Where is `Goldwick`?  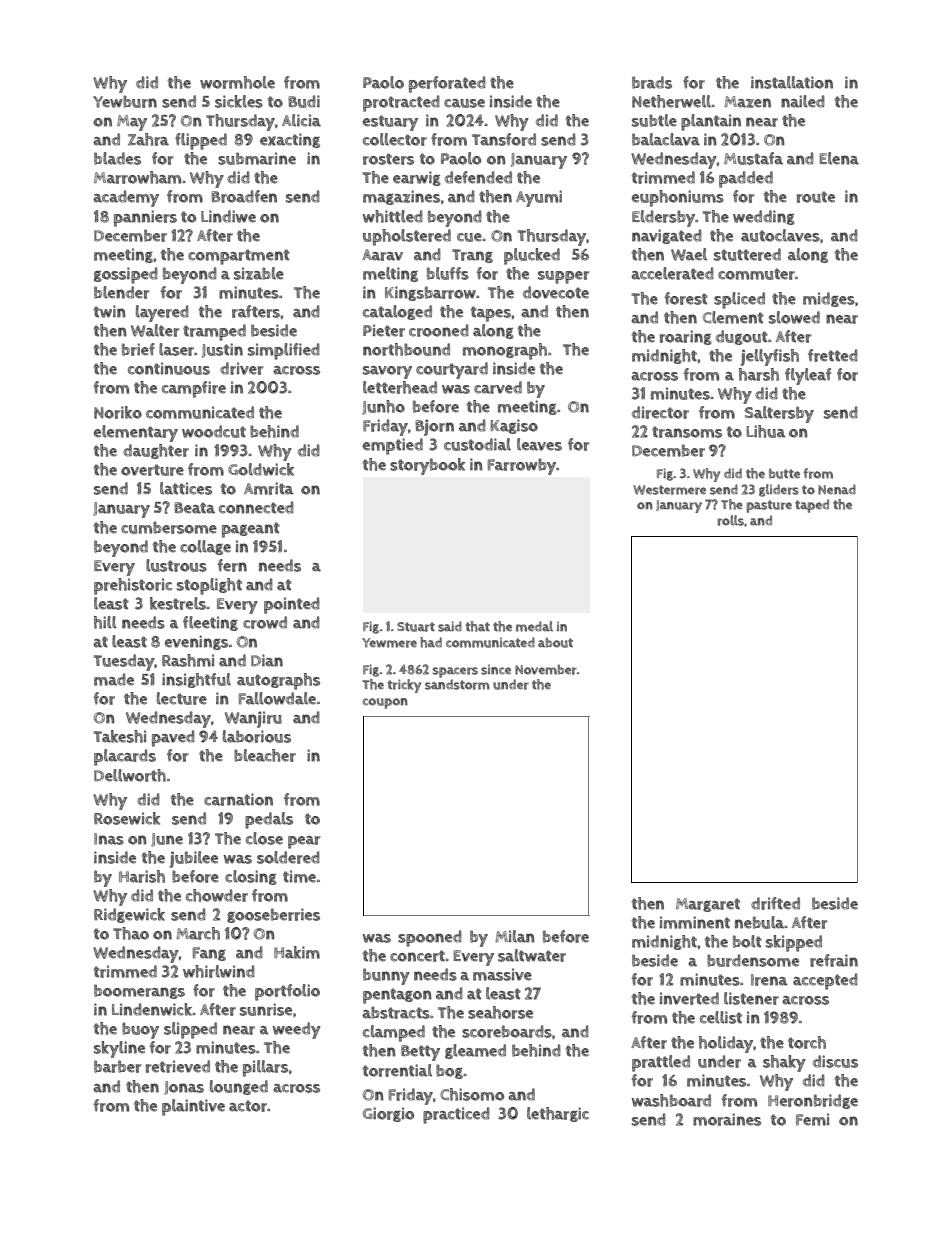
Goldwick is located at coordinates (261, 469).
